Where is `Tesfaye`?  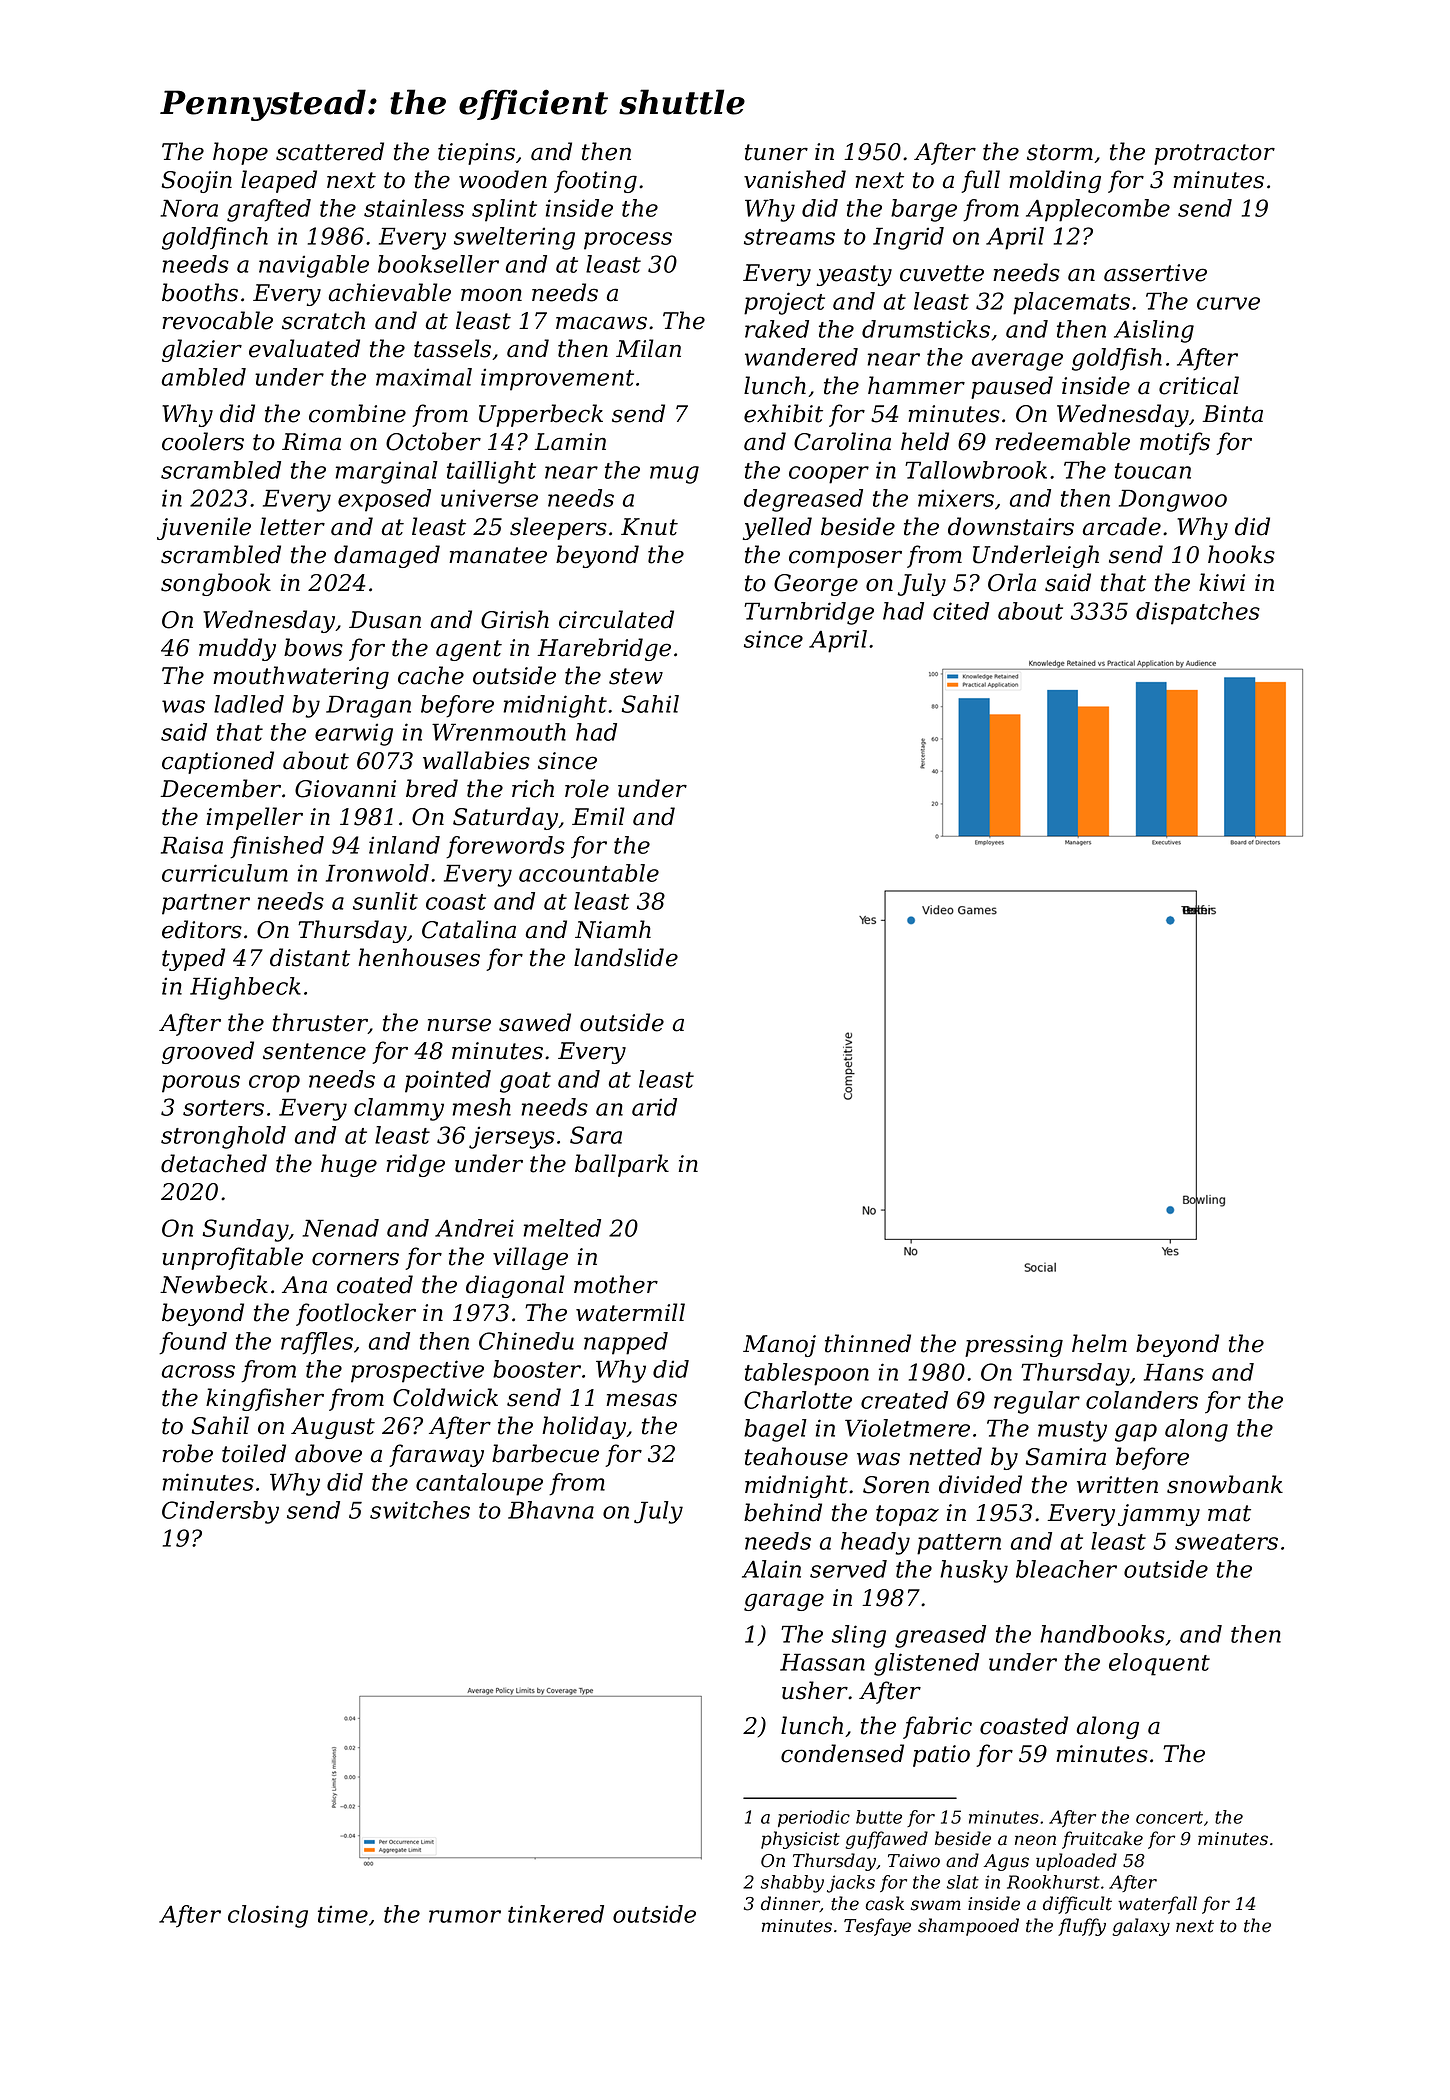
Tesfaye is located at coordinates (877, 1927).
